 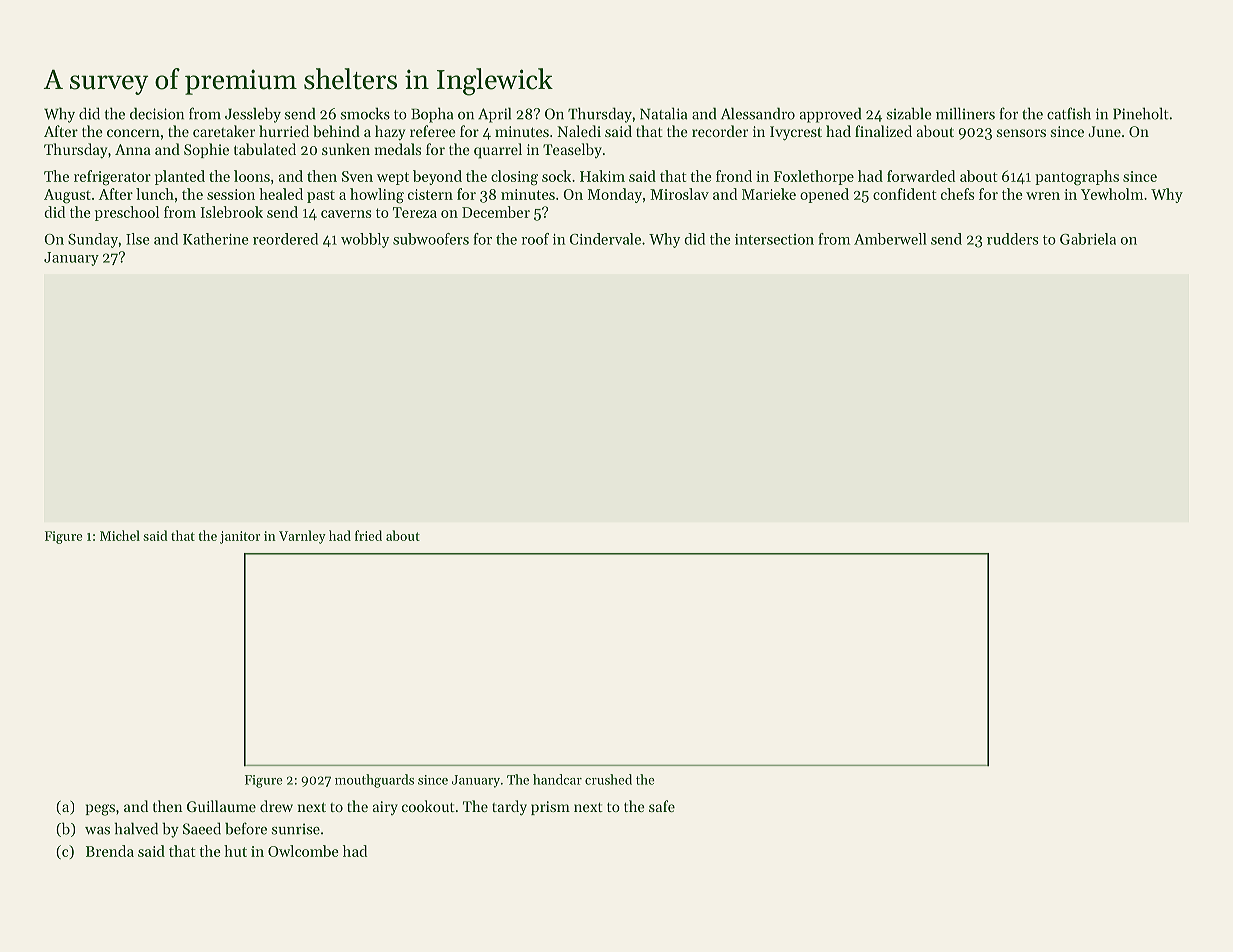 What do you see at coordinates (774, 239) in the image?
I see `intersection` at bounding box center [774, 239].
